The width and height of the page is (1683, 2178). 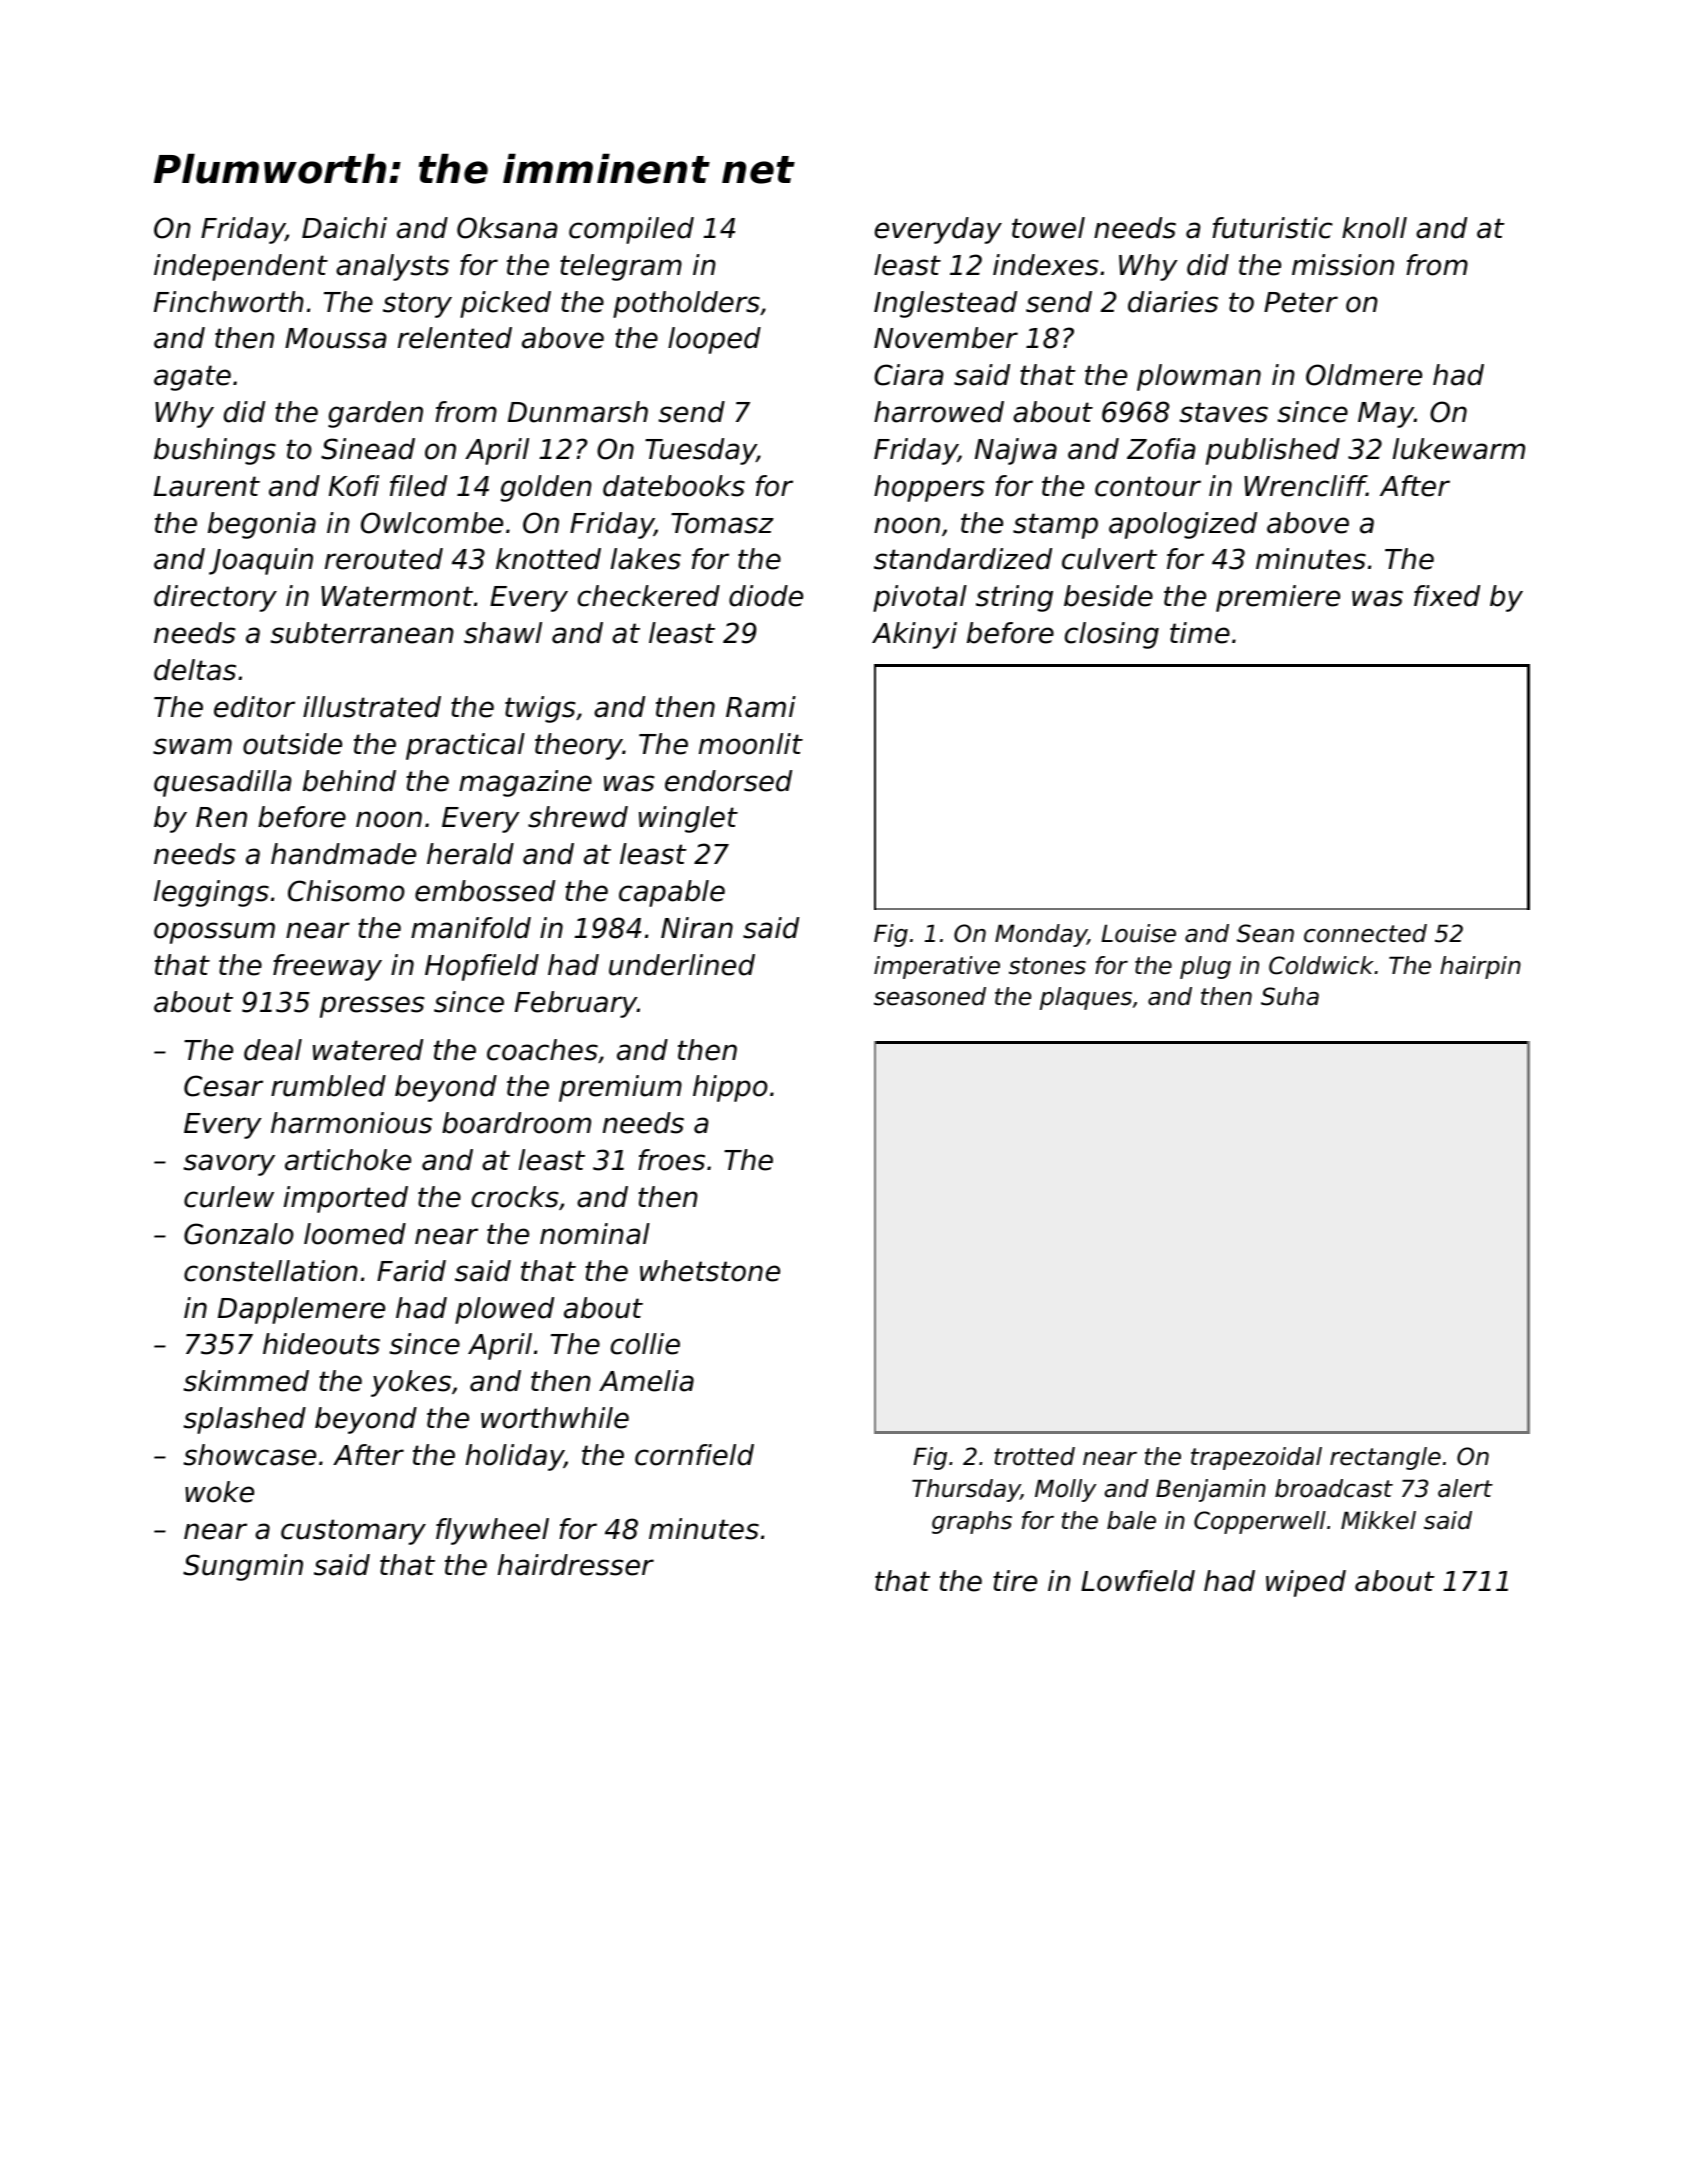 What do you see at coordinates (492, 1531) in the page?
I see `flywheel` at bounding box center [492, 1531].
